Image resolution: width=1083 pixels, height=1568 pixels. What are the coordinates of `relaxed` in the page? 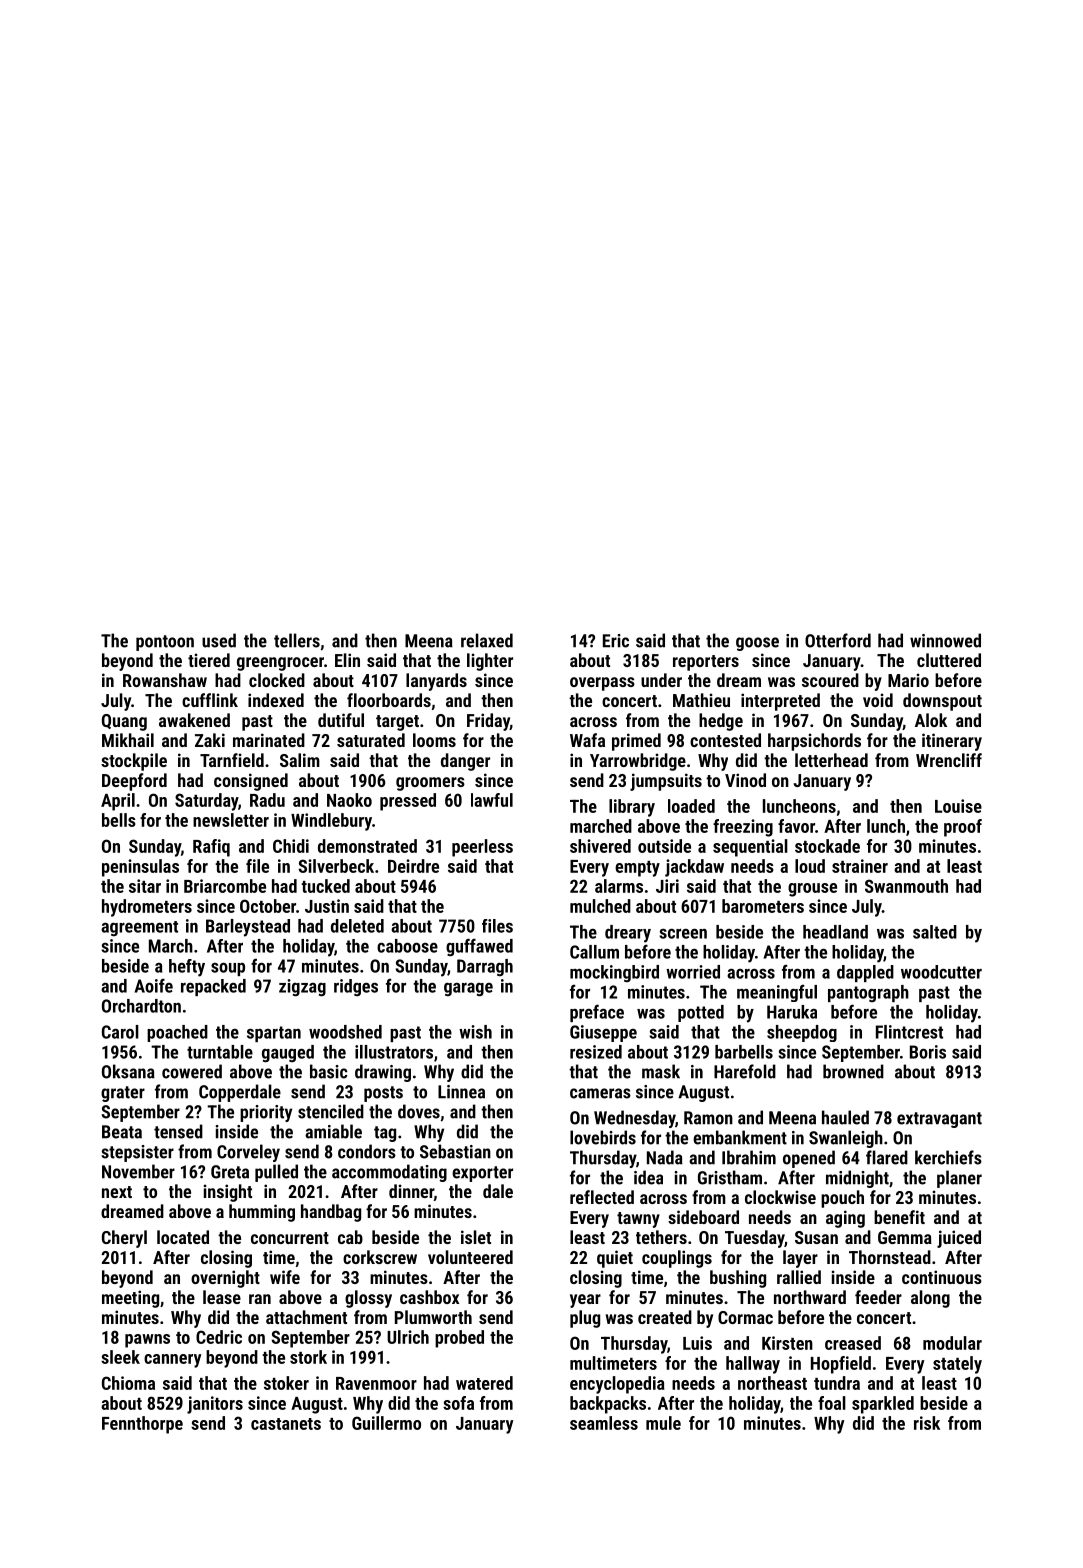 It's located at (487, 640).
